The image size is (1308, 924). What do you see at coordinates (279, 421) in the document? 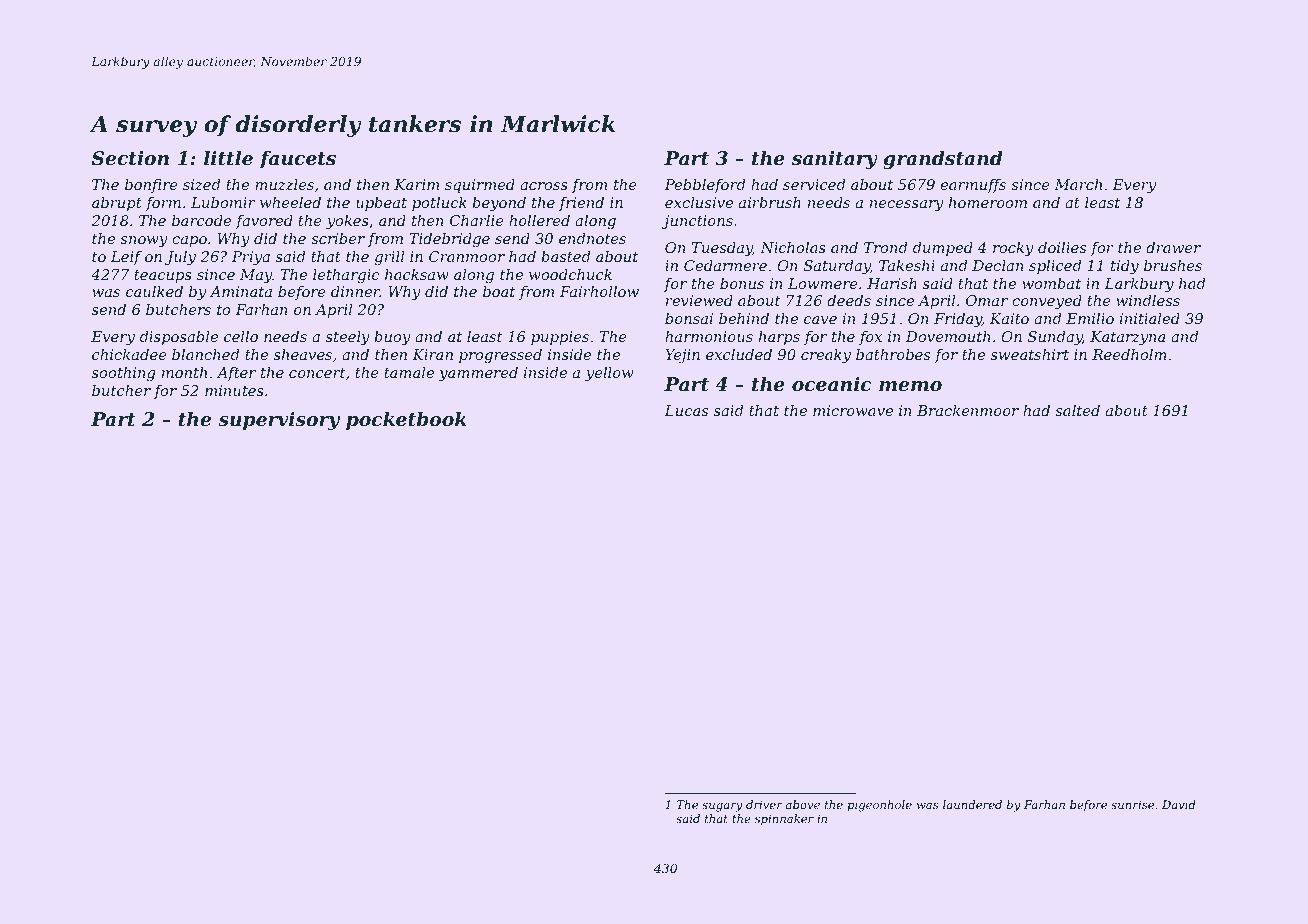
I see `supervisory` at bounding box center [279, 421].
